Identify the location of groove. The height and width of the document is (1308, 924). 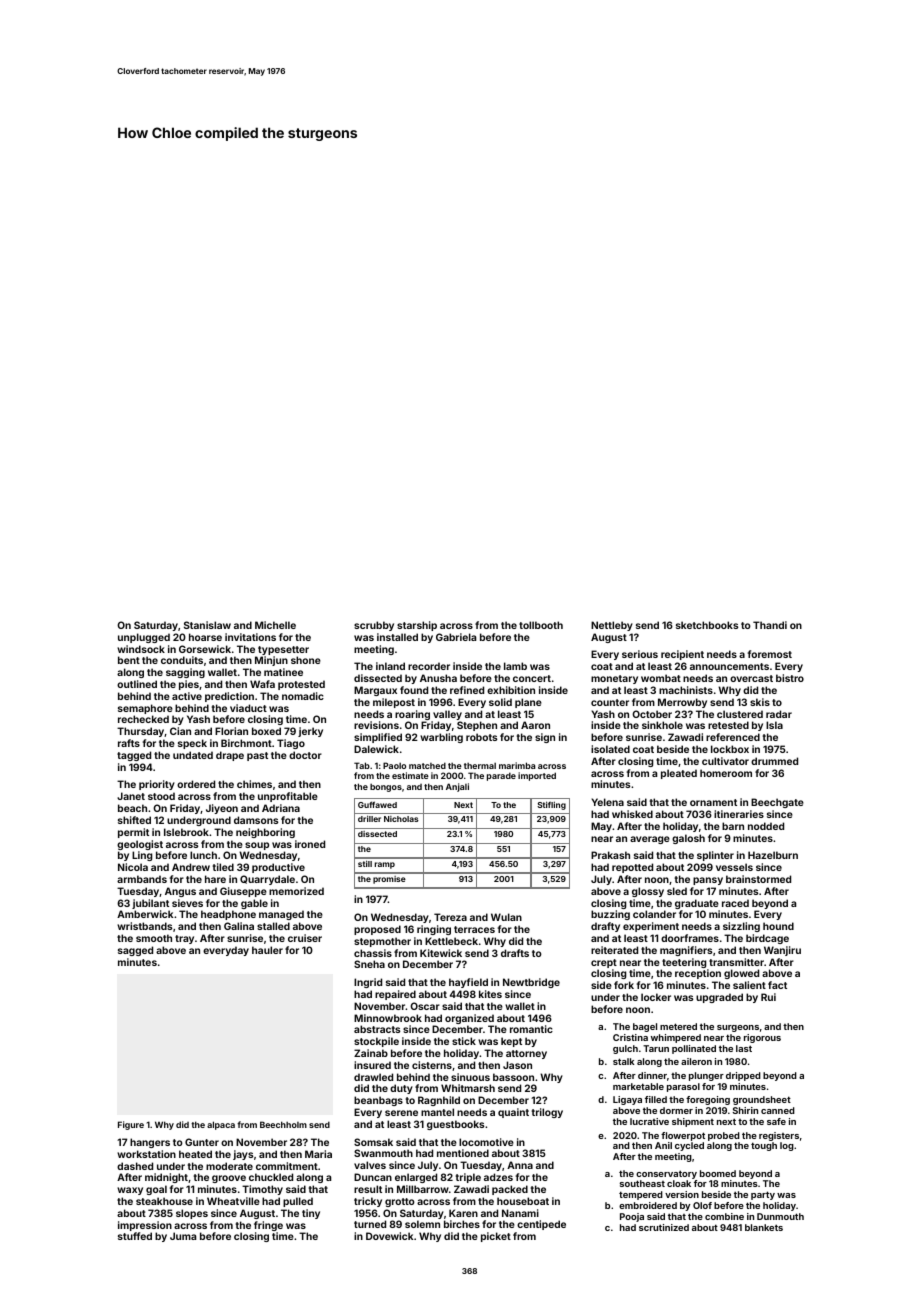
(229, 1179).
